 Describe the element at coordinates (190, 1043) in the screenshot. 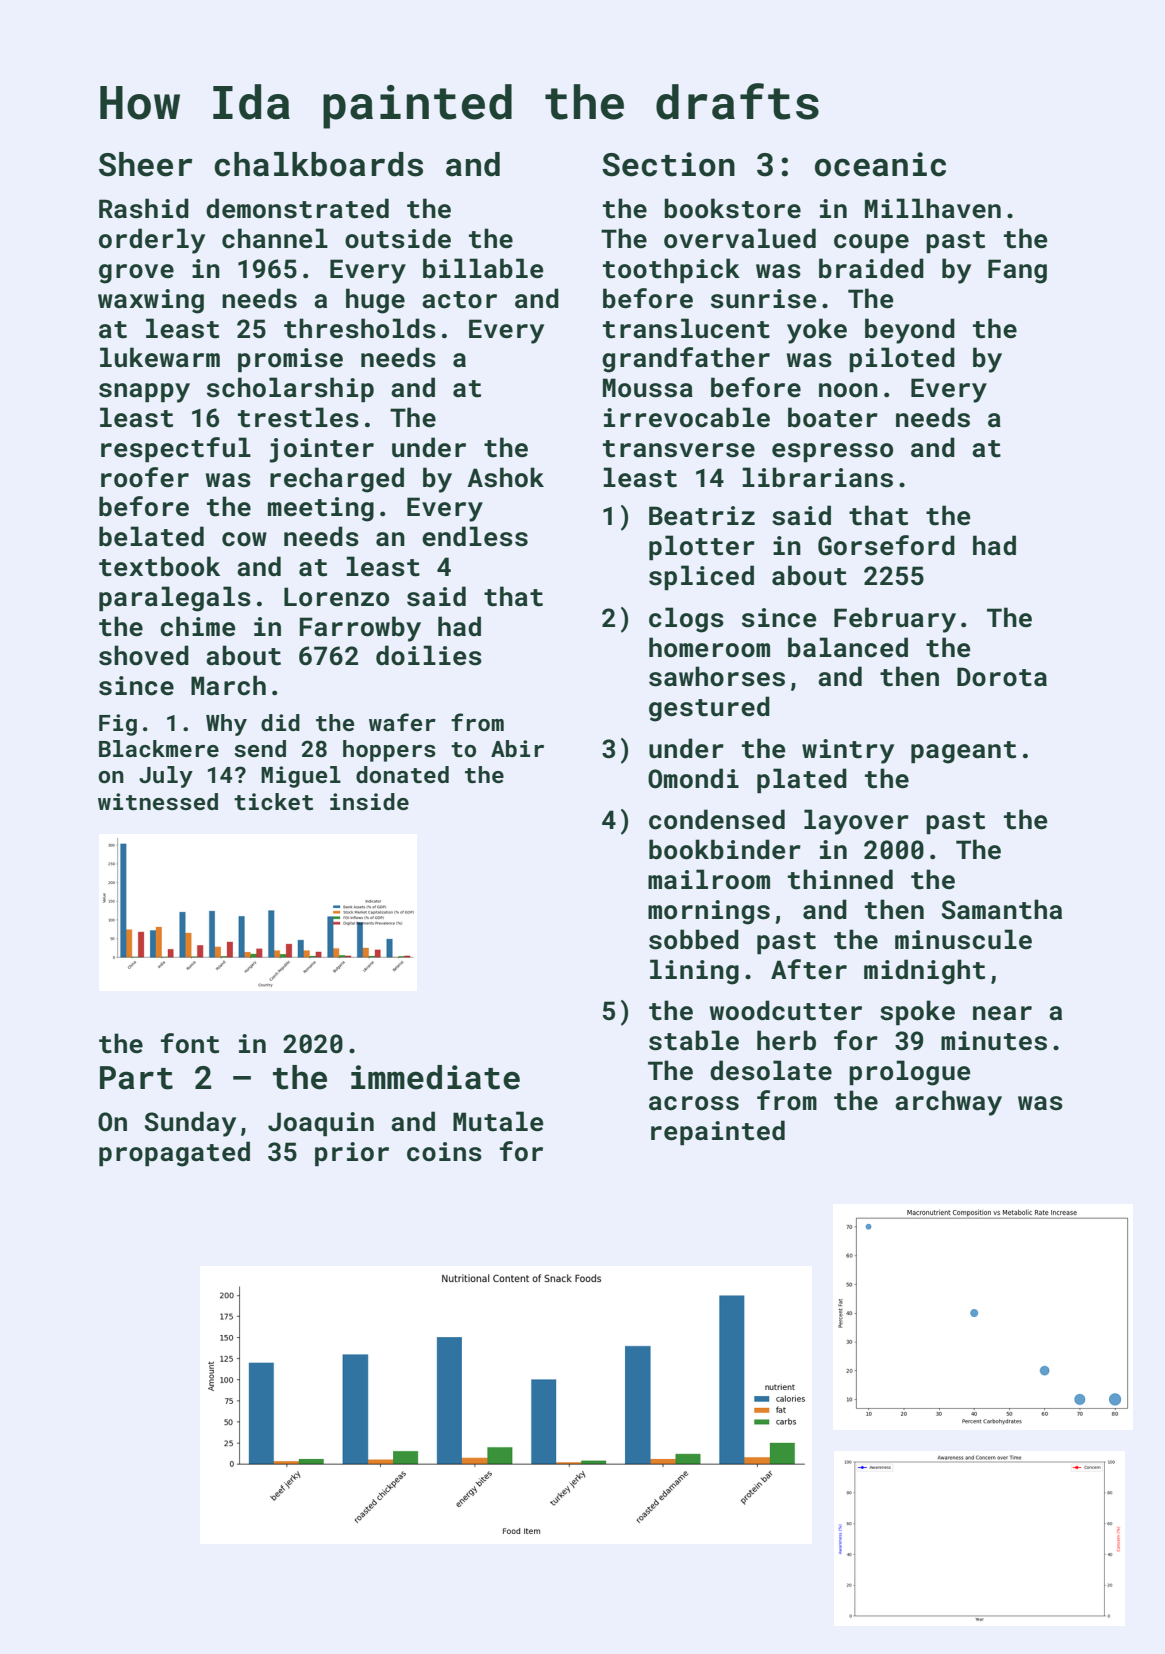

I see `font` at that location.
